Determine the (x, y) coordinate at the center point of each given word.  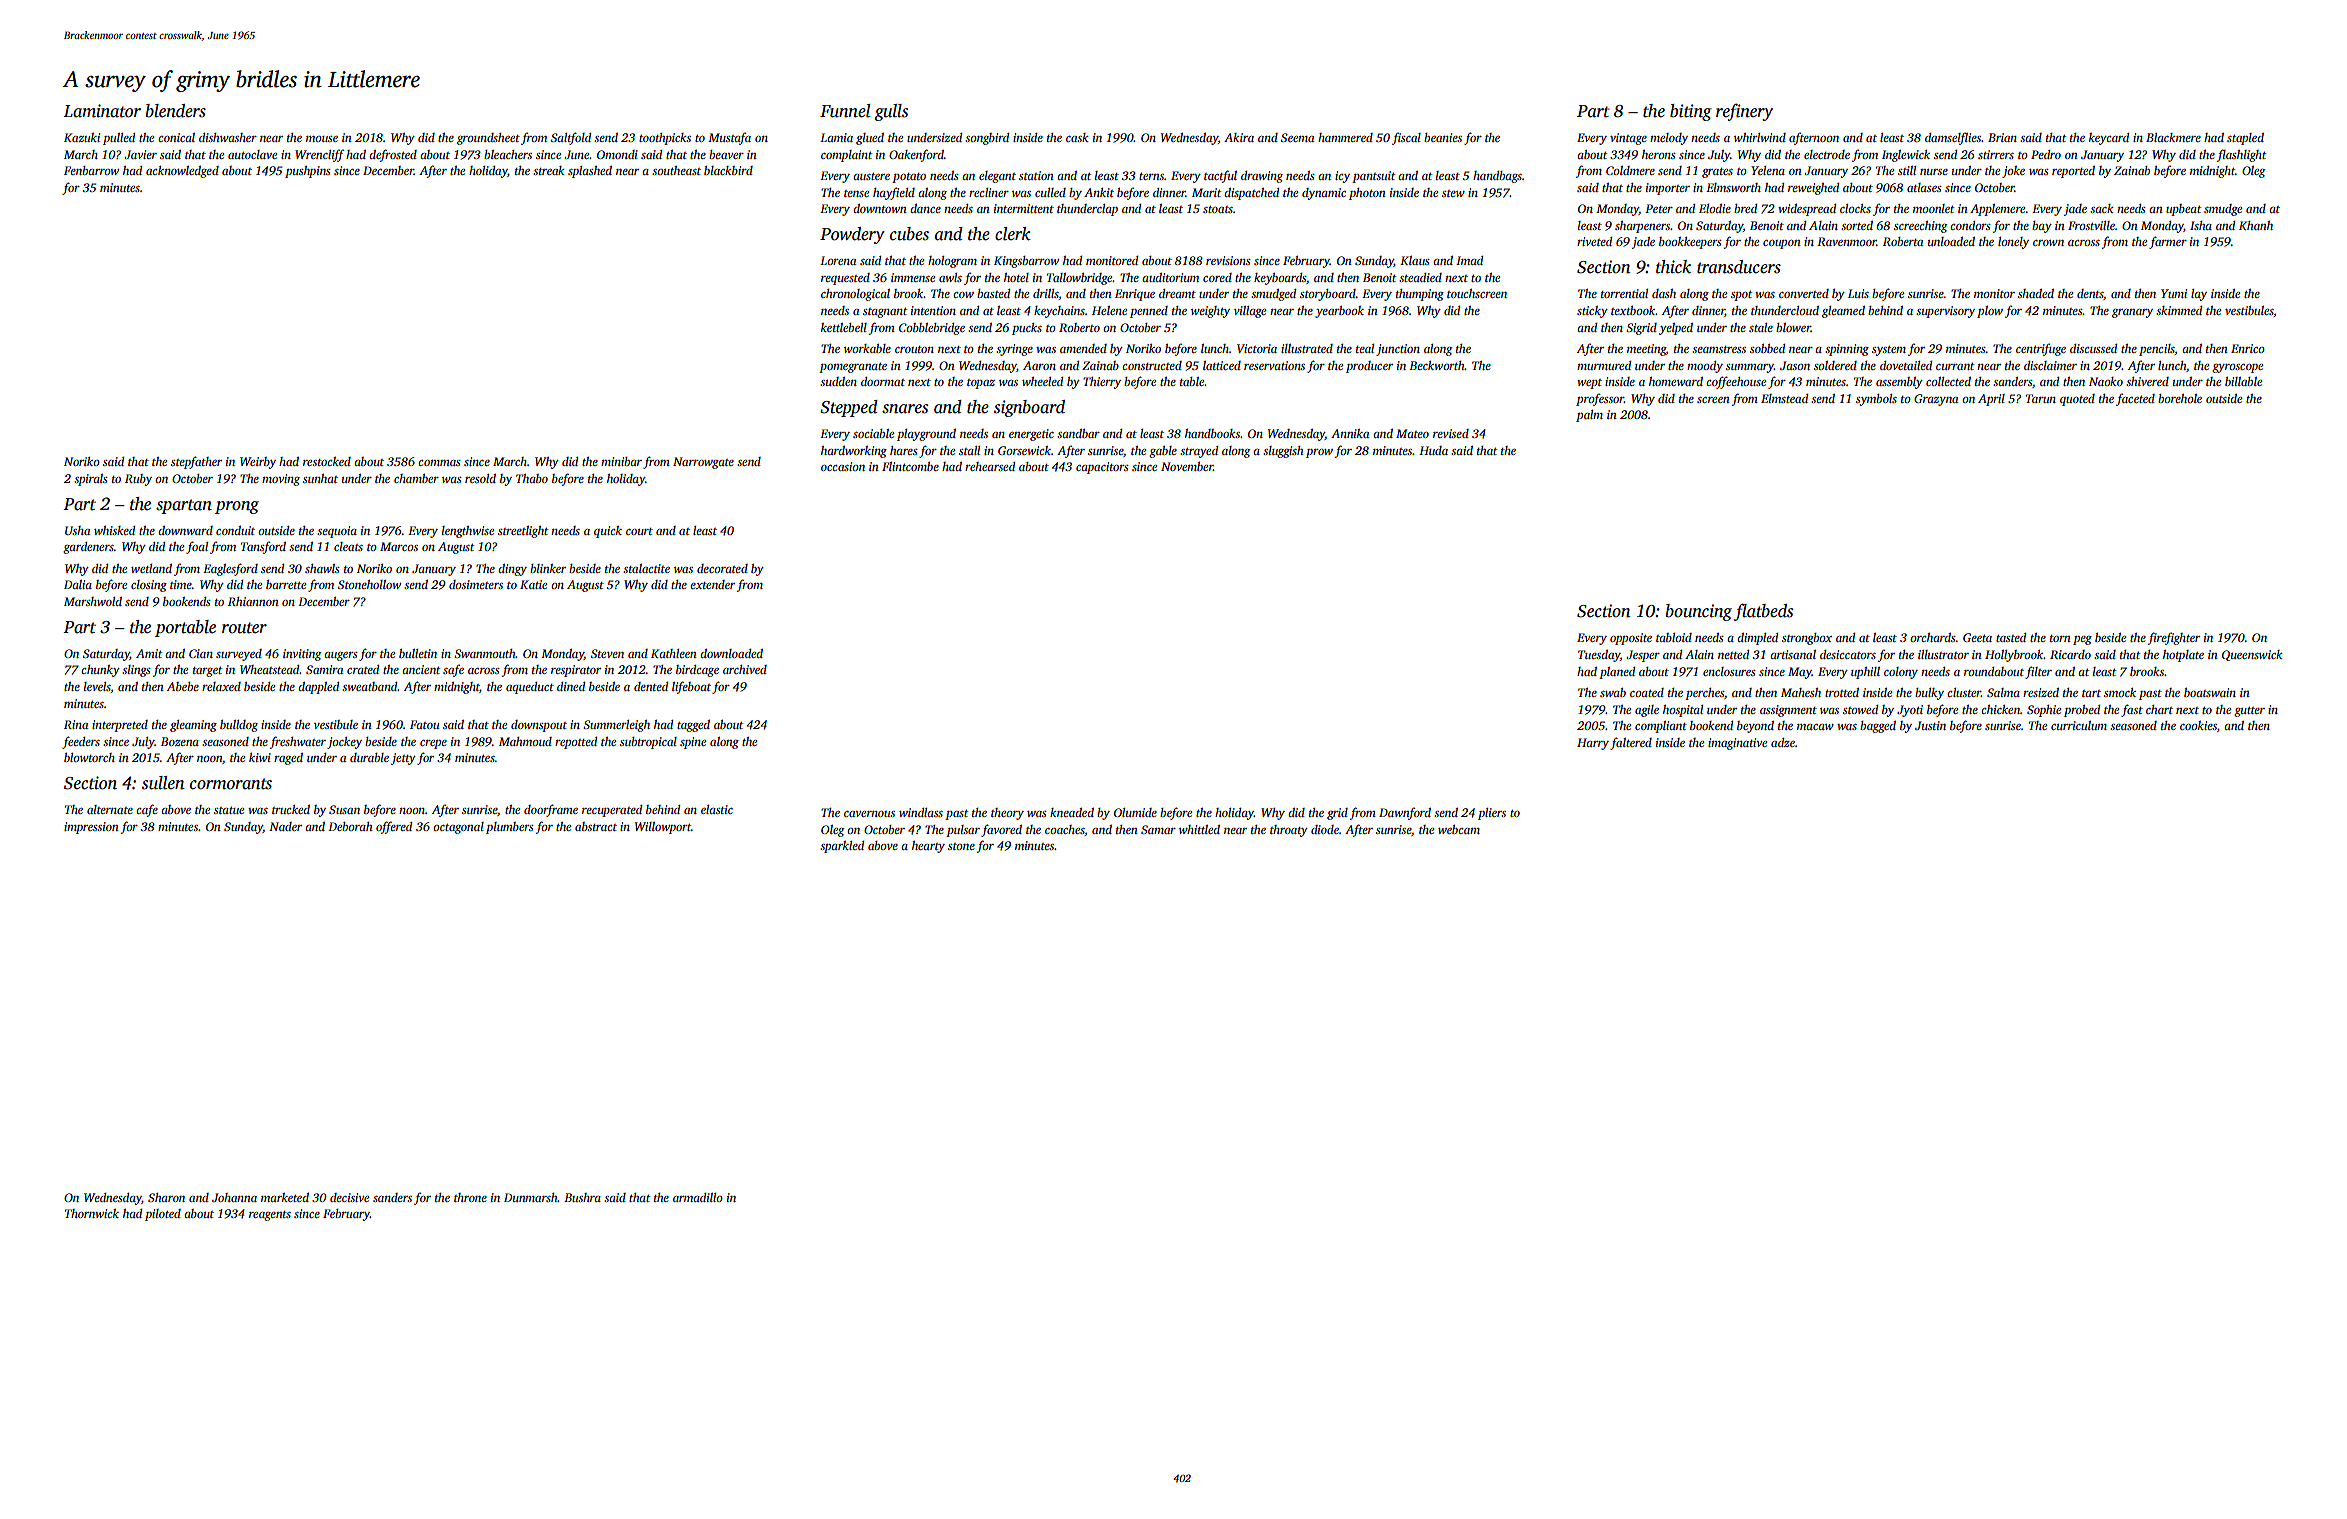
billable (2243, 381)
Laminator (102, 111)
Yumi (2174, 293)
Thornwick (92, 1213)
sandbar (1078, 433)
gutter (2249, 712)
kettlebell (844, 327)
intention (933, 310)
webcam (1459, 829)
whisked (114, 530)
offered (394, 827)
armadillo (698, 1197)
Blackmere (2173, 137)
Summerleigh (616, 726)
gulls (891, 112)
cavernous (869, 814)
